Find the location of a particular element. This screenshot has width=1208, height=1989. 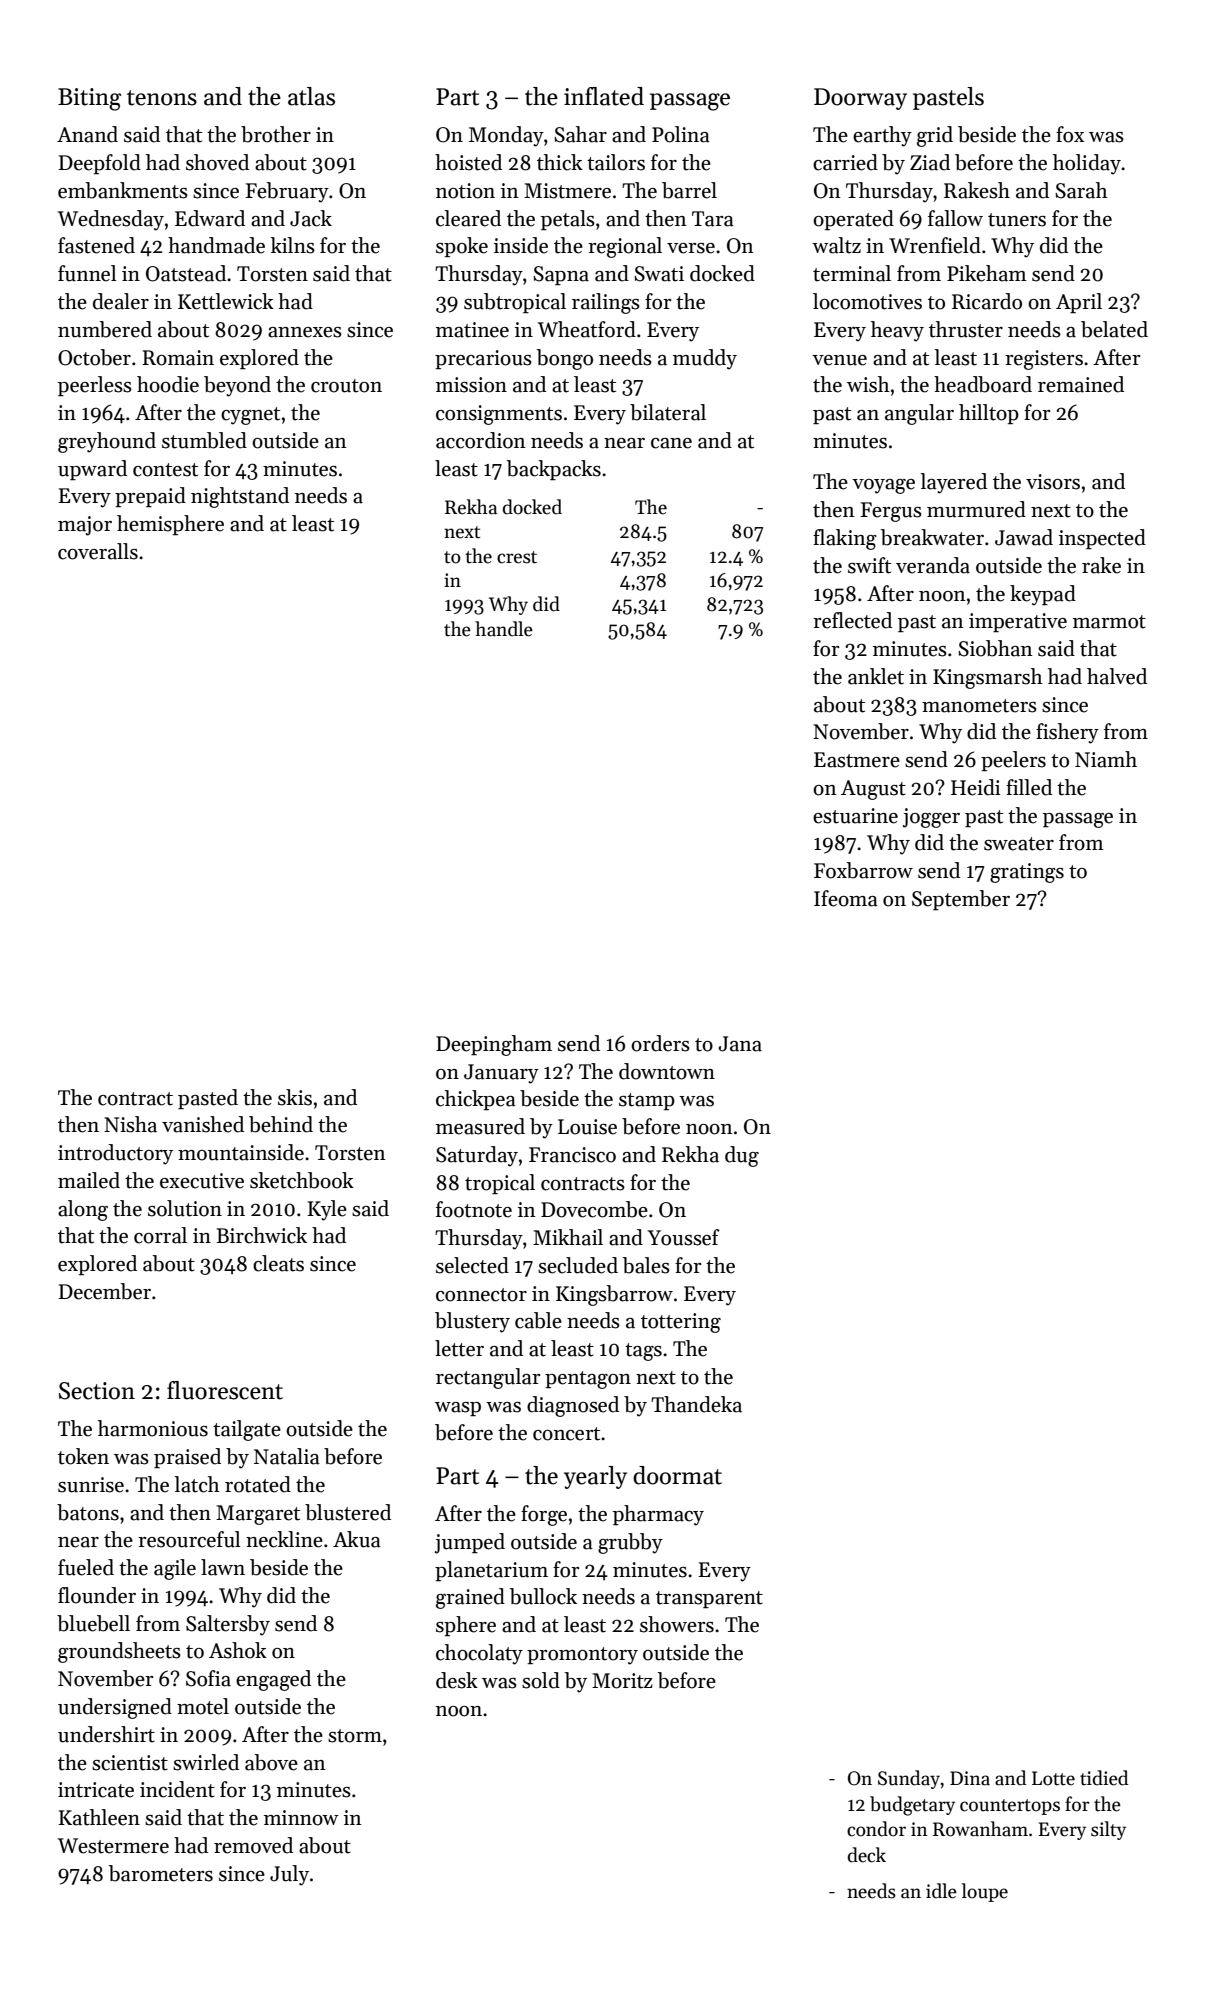

Nisha is located at coordinates (130, 1124).
